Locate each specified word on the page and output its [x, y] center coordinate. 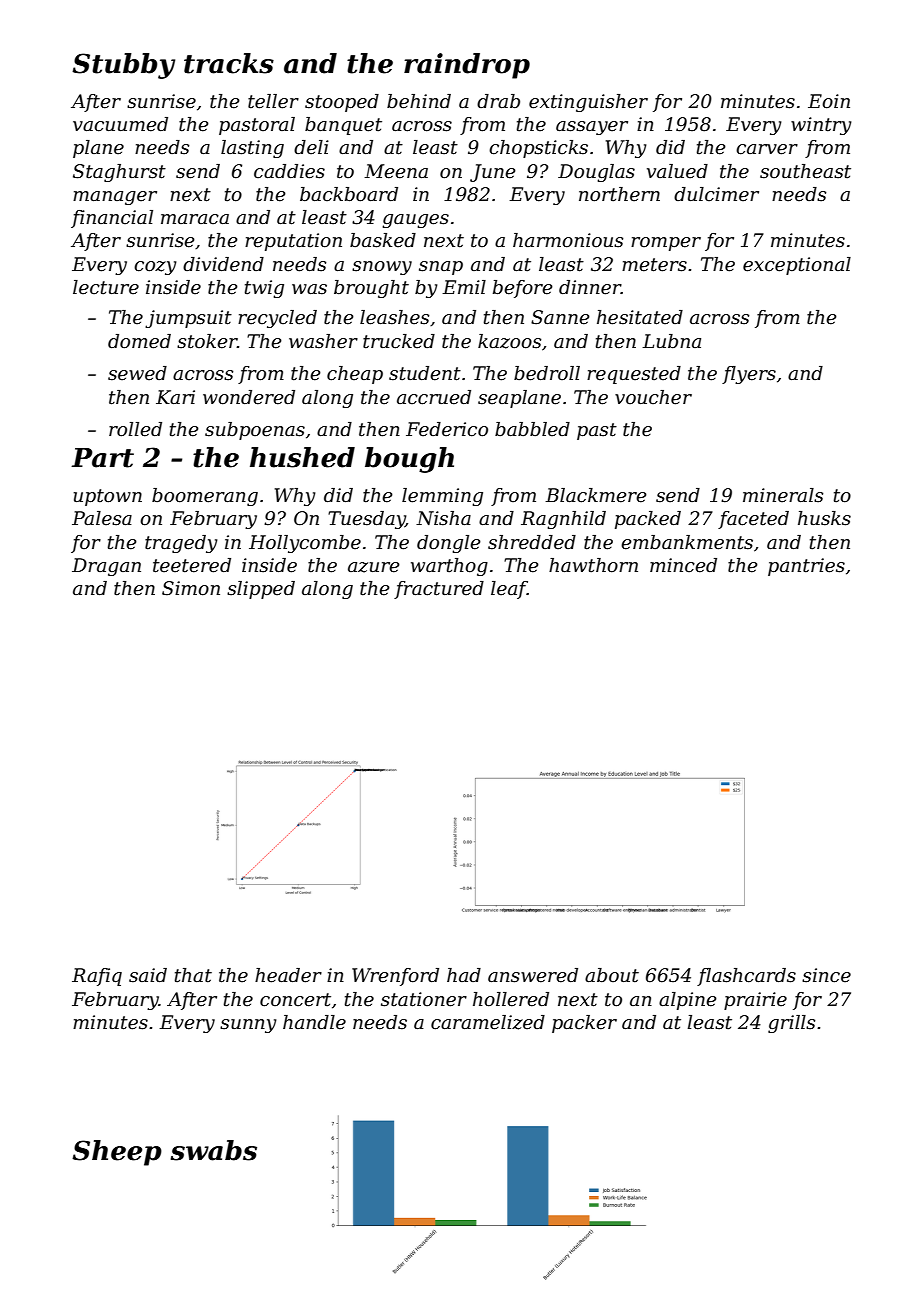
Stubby [123, 66]
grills [791, 1024]
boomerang [205, 497]
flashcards [746, 977]
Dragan [106, 567]
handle [314, 1022]
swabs [214, 1150]
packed [648, 520]
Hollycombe [305, 544]
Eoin [829, 101]
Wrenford [395, 977]
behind [419, 101]
